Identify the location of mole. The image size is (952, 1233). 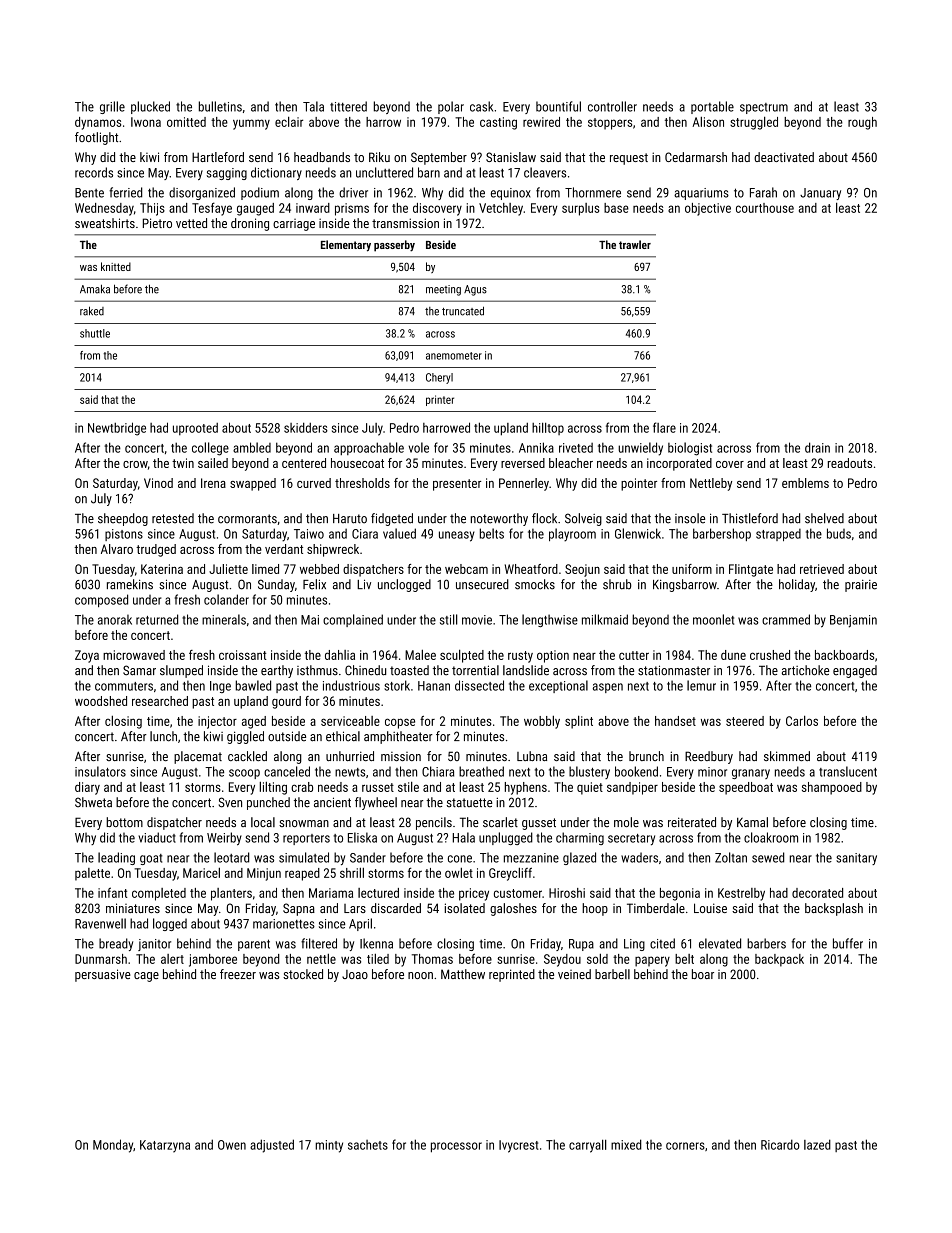
(626, 822).
